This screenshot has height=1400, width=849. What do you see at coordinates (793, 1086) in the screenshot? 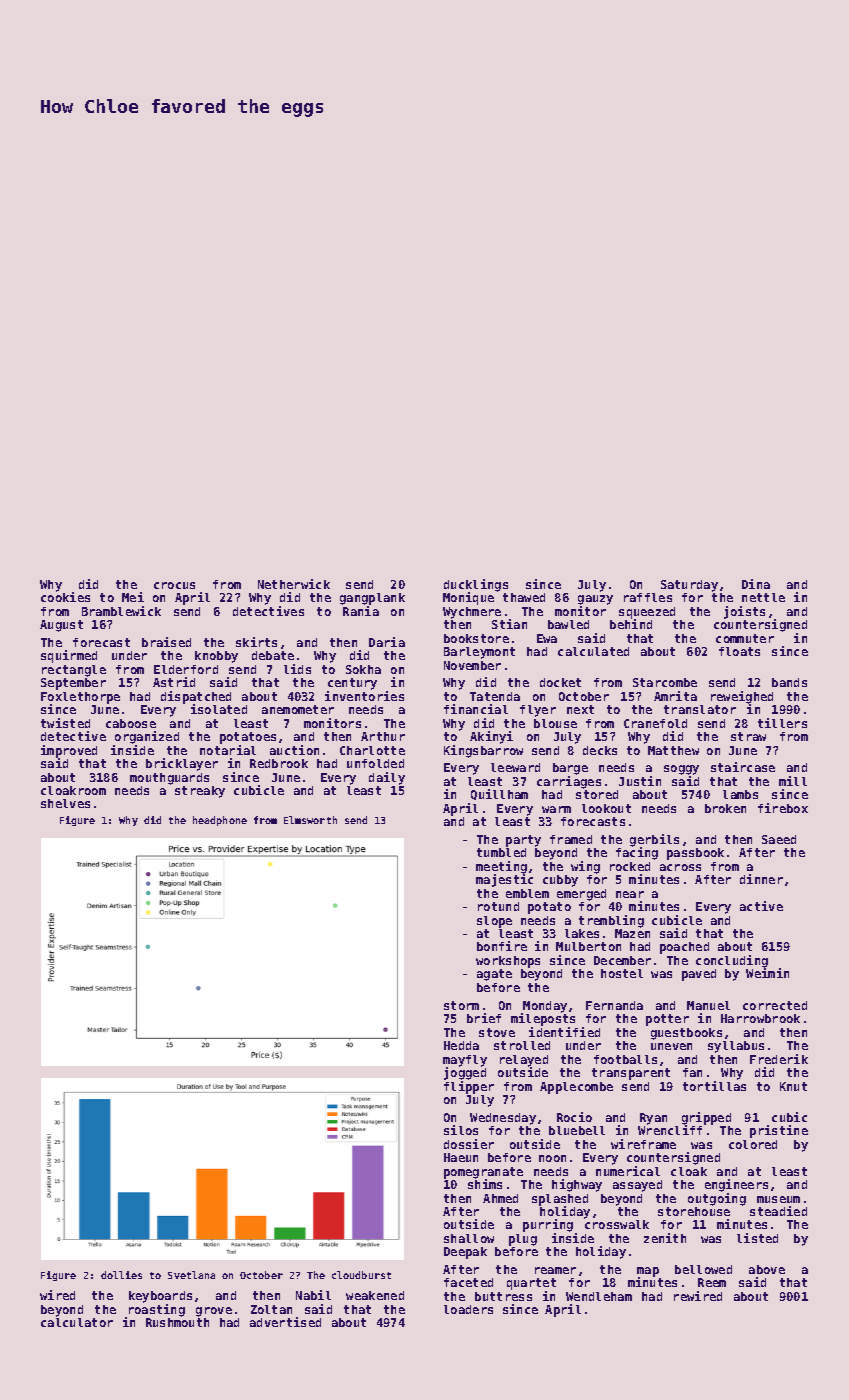
I see `Knut` at bounding box center [793, 1086].
